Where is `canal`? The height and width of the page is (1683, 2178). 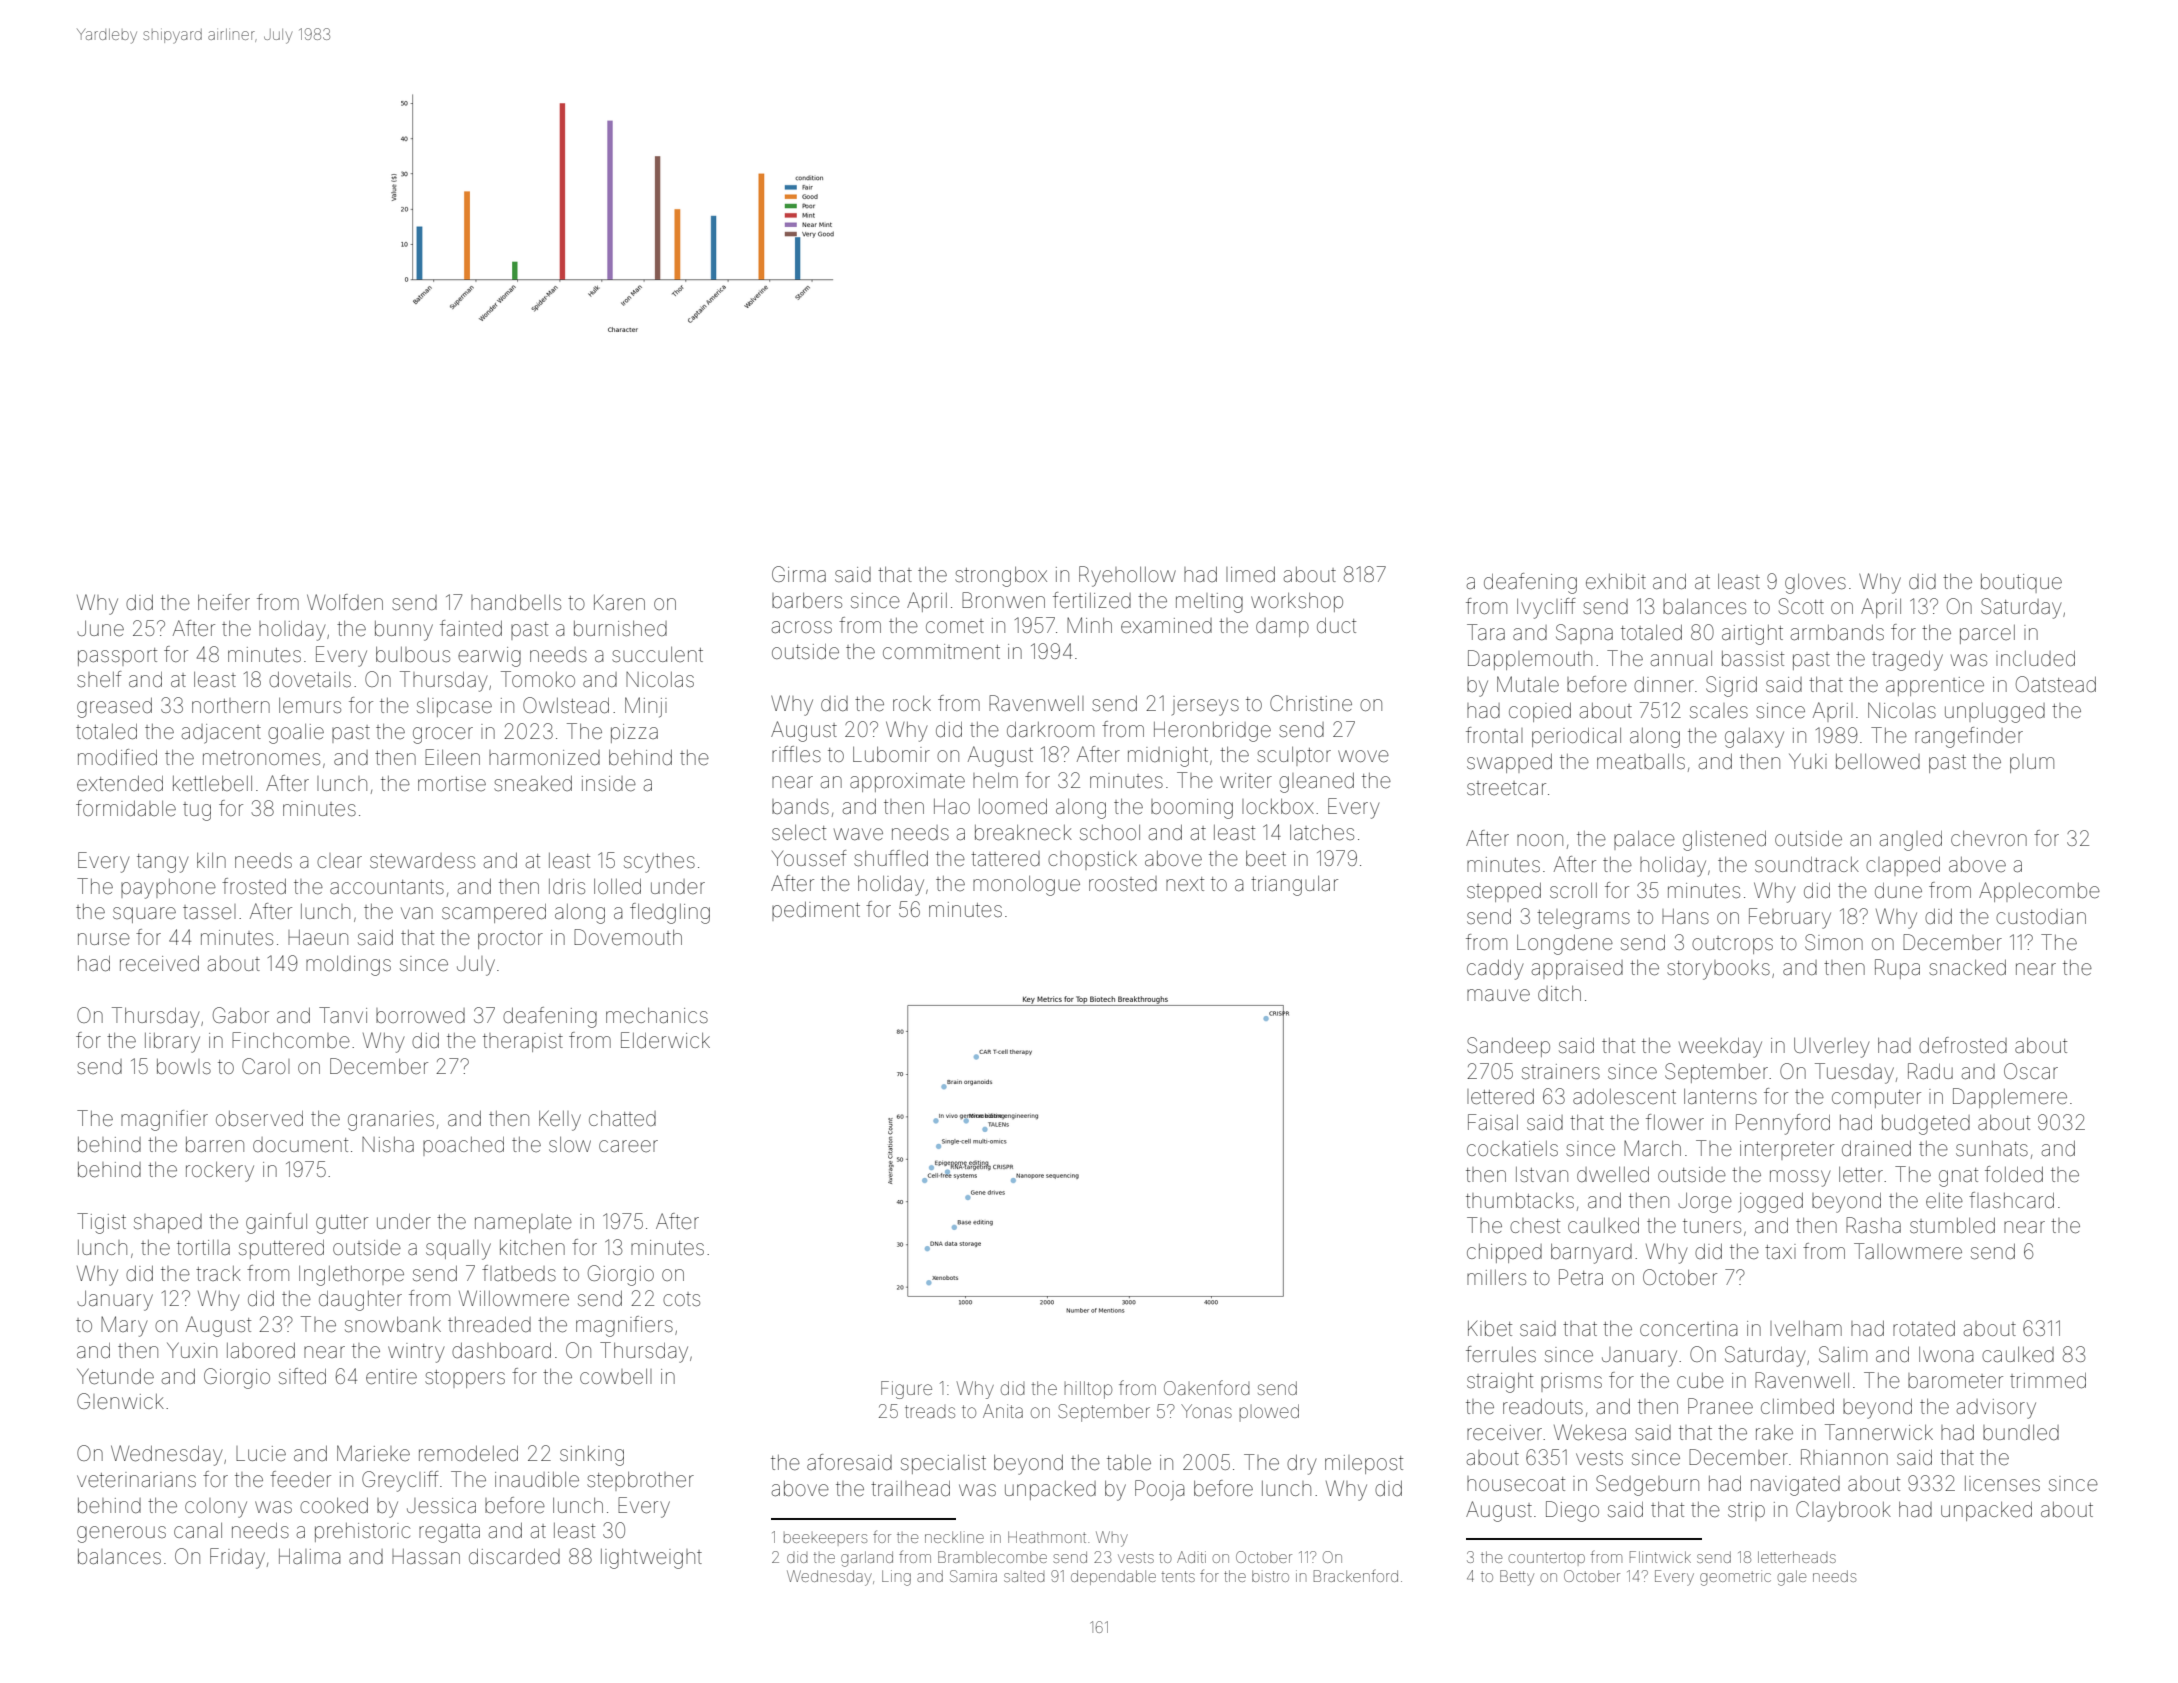 canal is located at coordinates (198, 1530).
